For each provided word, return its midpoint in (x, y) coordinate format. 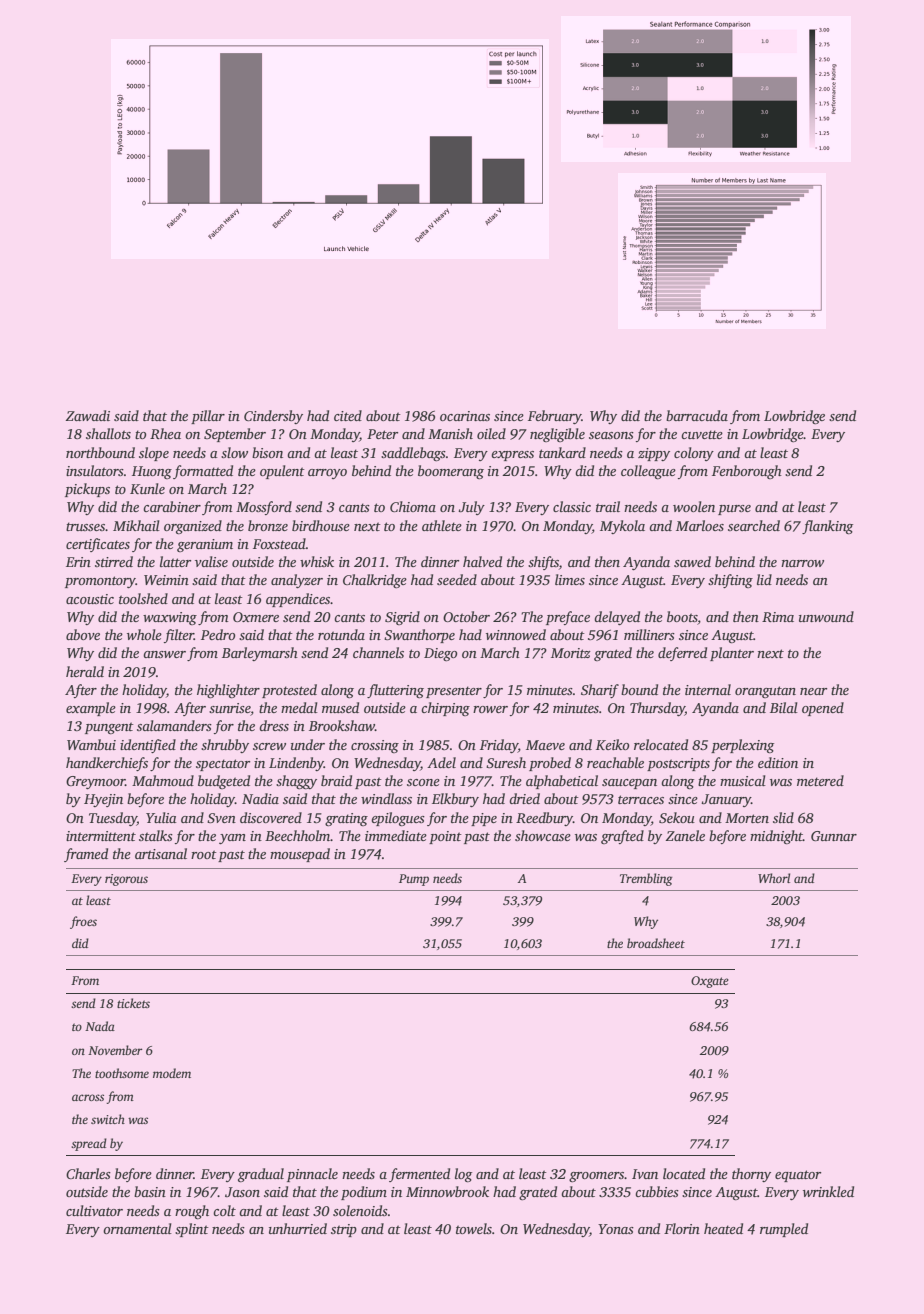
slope (154, 454)
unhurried (298, 1228)
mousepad (300, 855)
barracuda (697, 415)
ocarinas (465, 416)
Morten (747, 818)
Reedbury (544, 819)
